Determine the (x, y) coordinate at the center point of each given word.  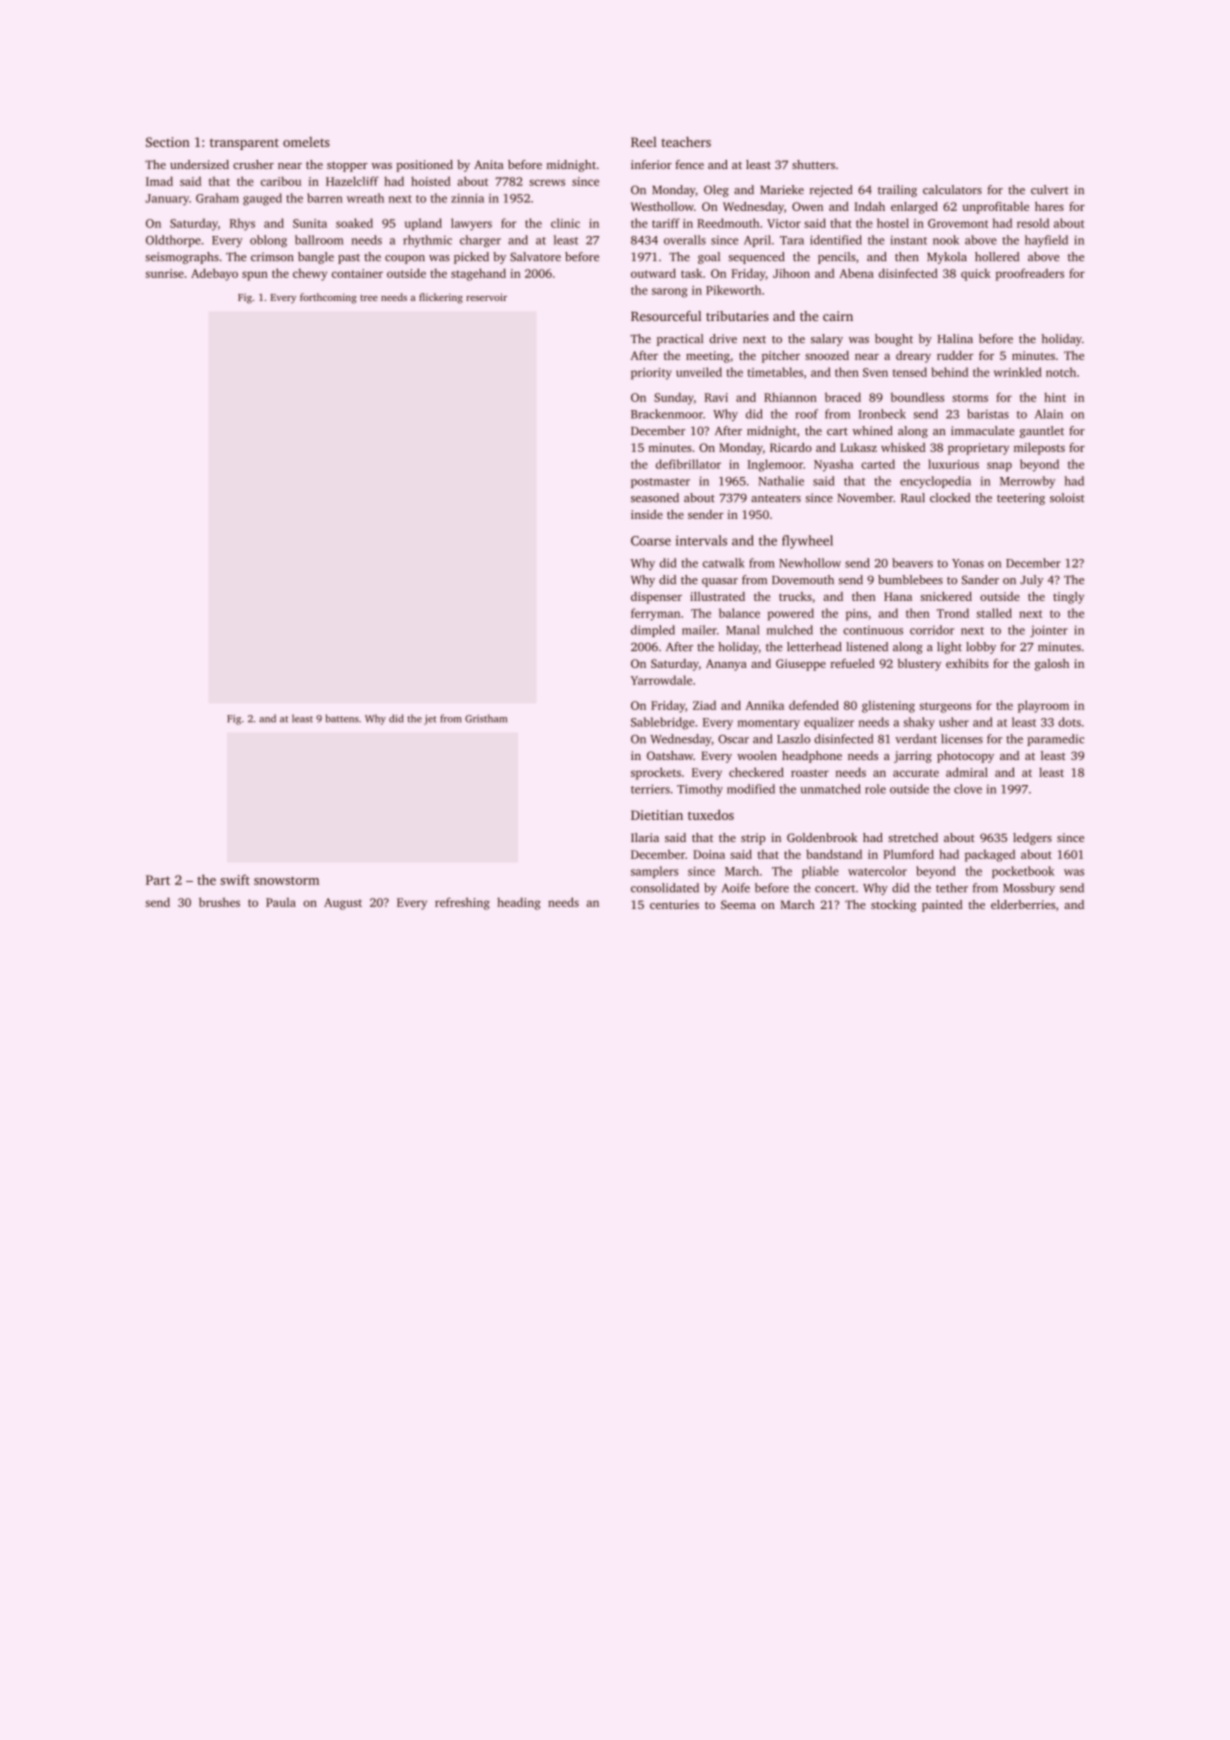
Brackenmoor (667, 414)
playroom (1043, 706)
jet (430, 720)
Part (158, 880)
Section (168, 142)
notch (1061, 372)
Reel (644, 142)
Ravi (716, 397)
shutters (813, 164)
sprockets (656, 773)
